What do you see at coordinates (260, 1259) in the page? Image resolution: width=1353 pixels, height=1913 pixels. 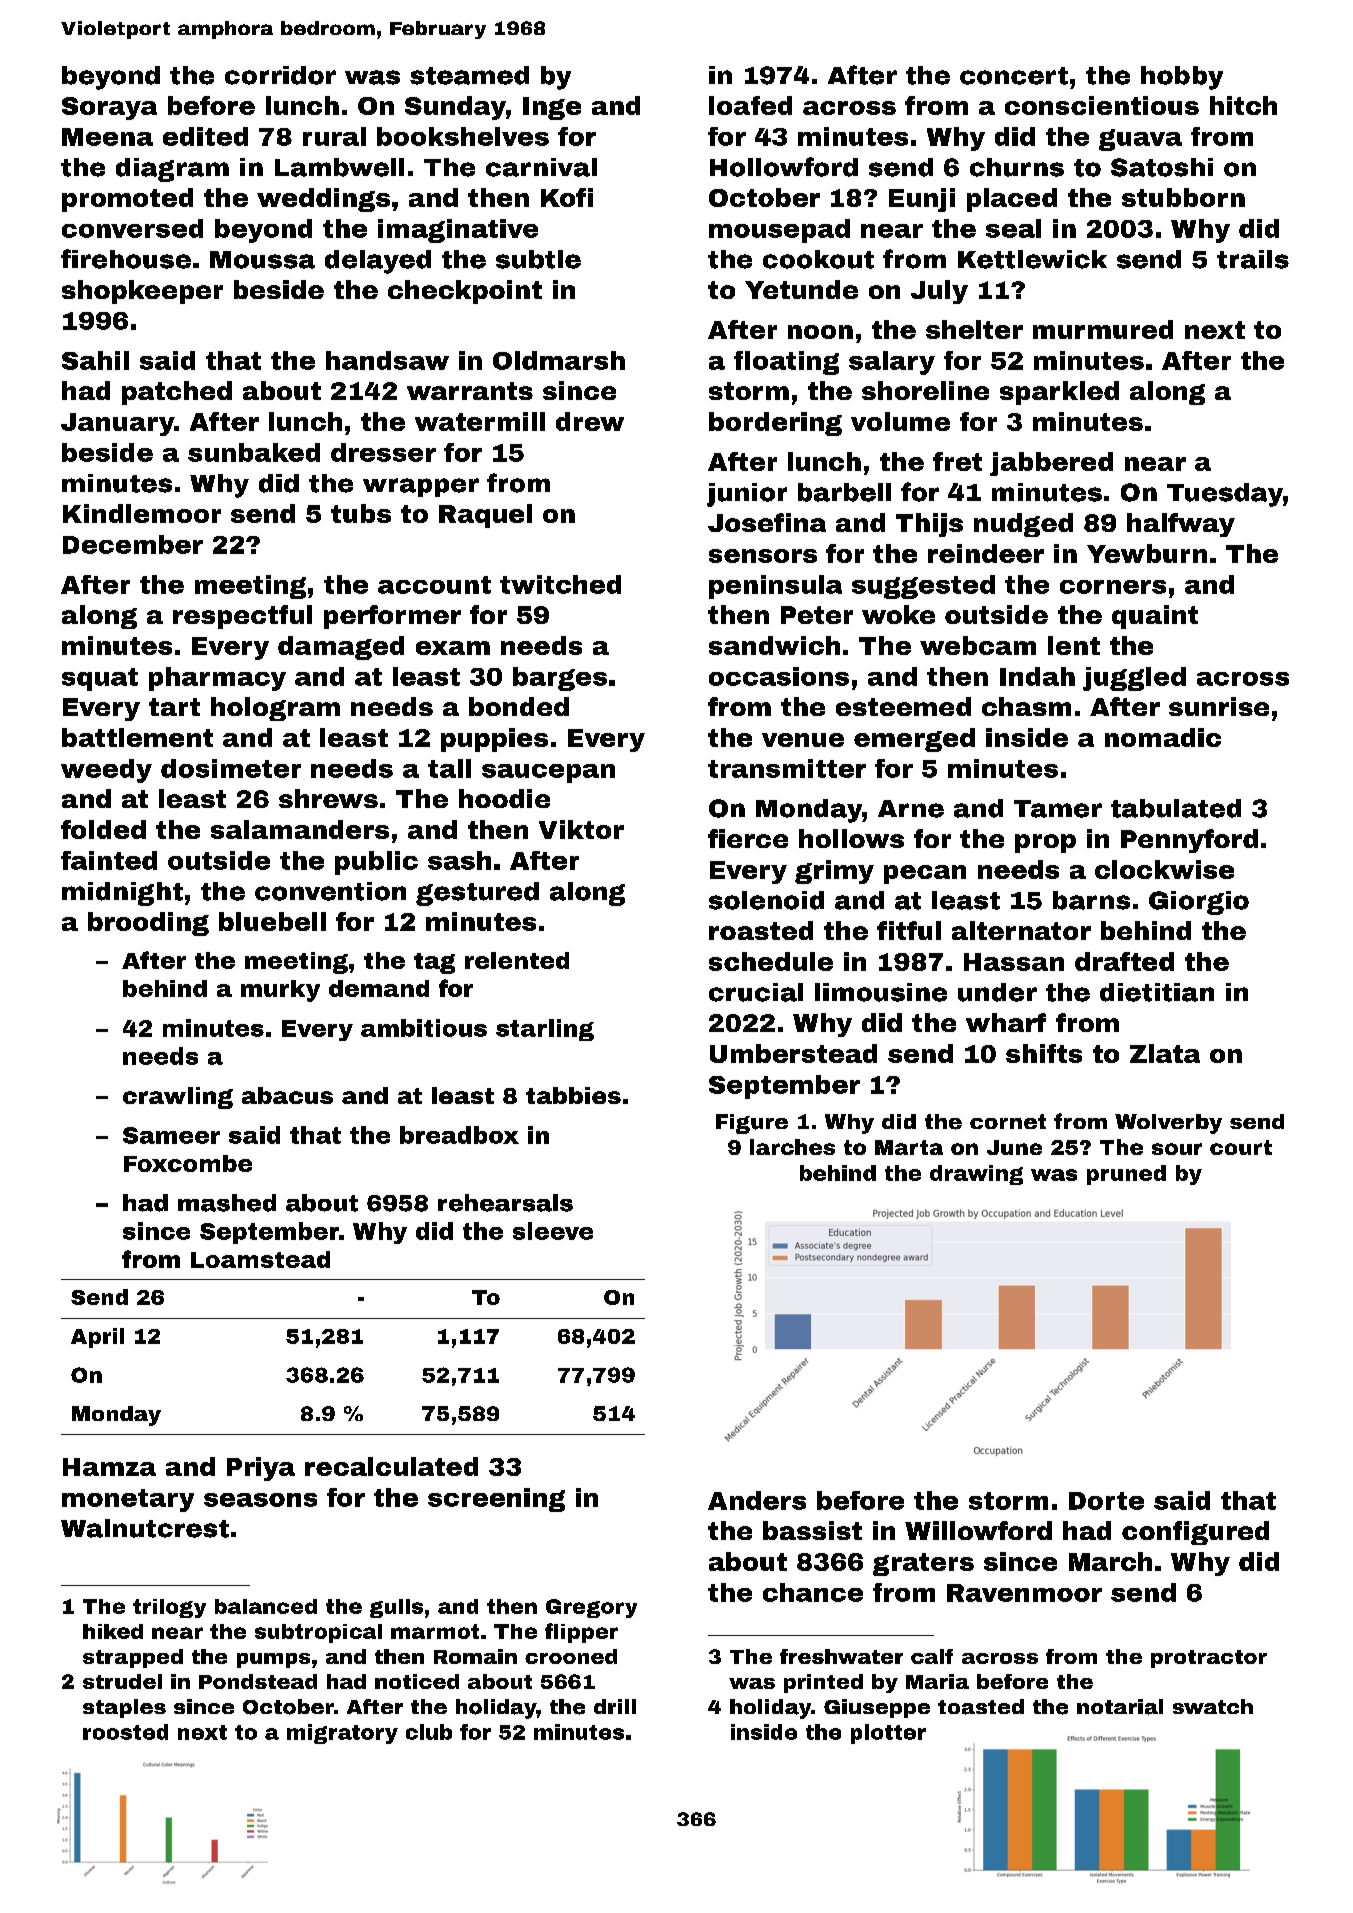 I see `Loamstead` at bounding box center [260, 1259].
